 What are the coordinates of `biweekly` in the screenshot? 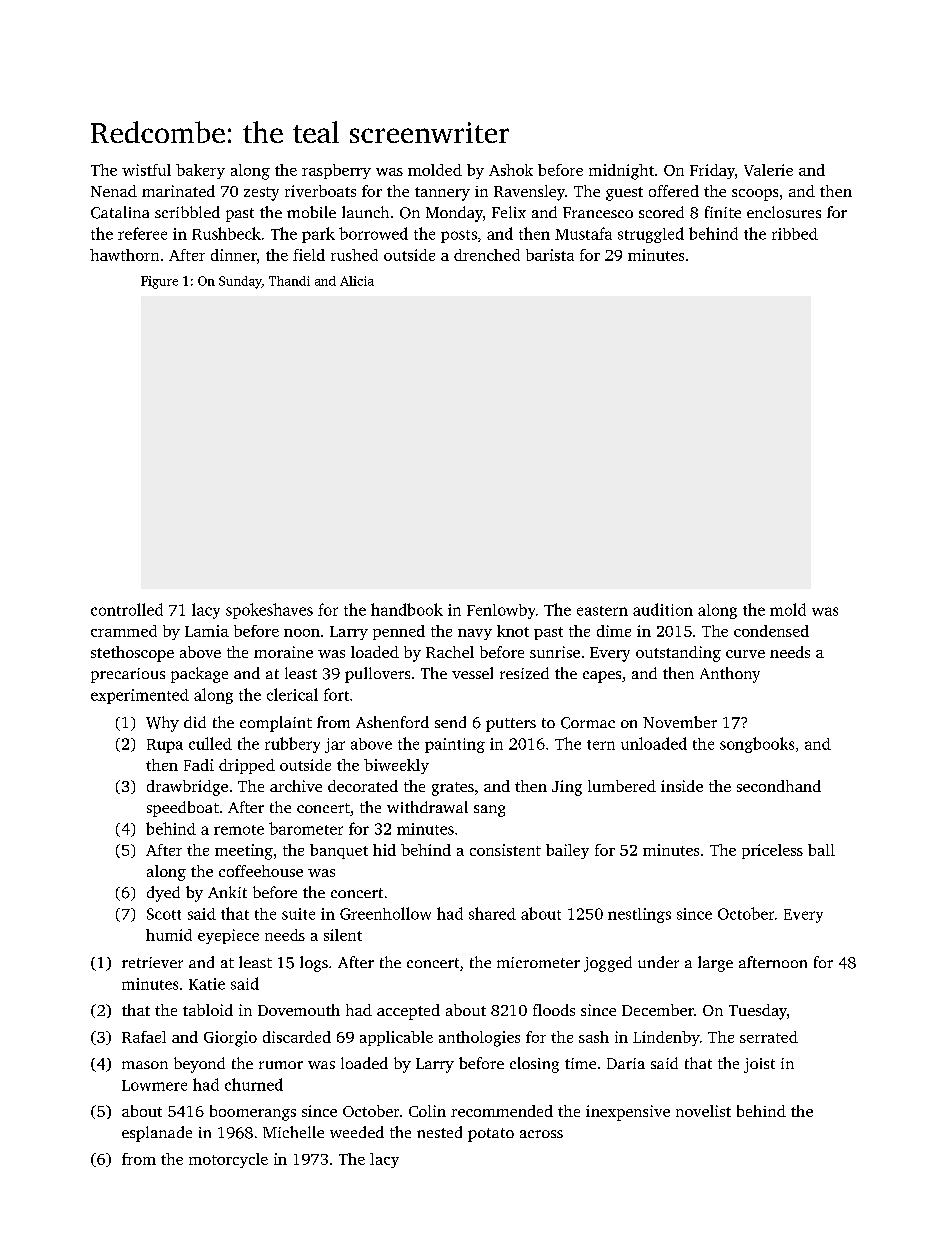 It's located at (396, 766).
